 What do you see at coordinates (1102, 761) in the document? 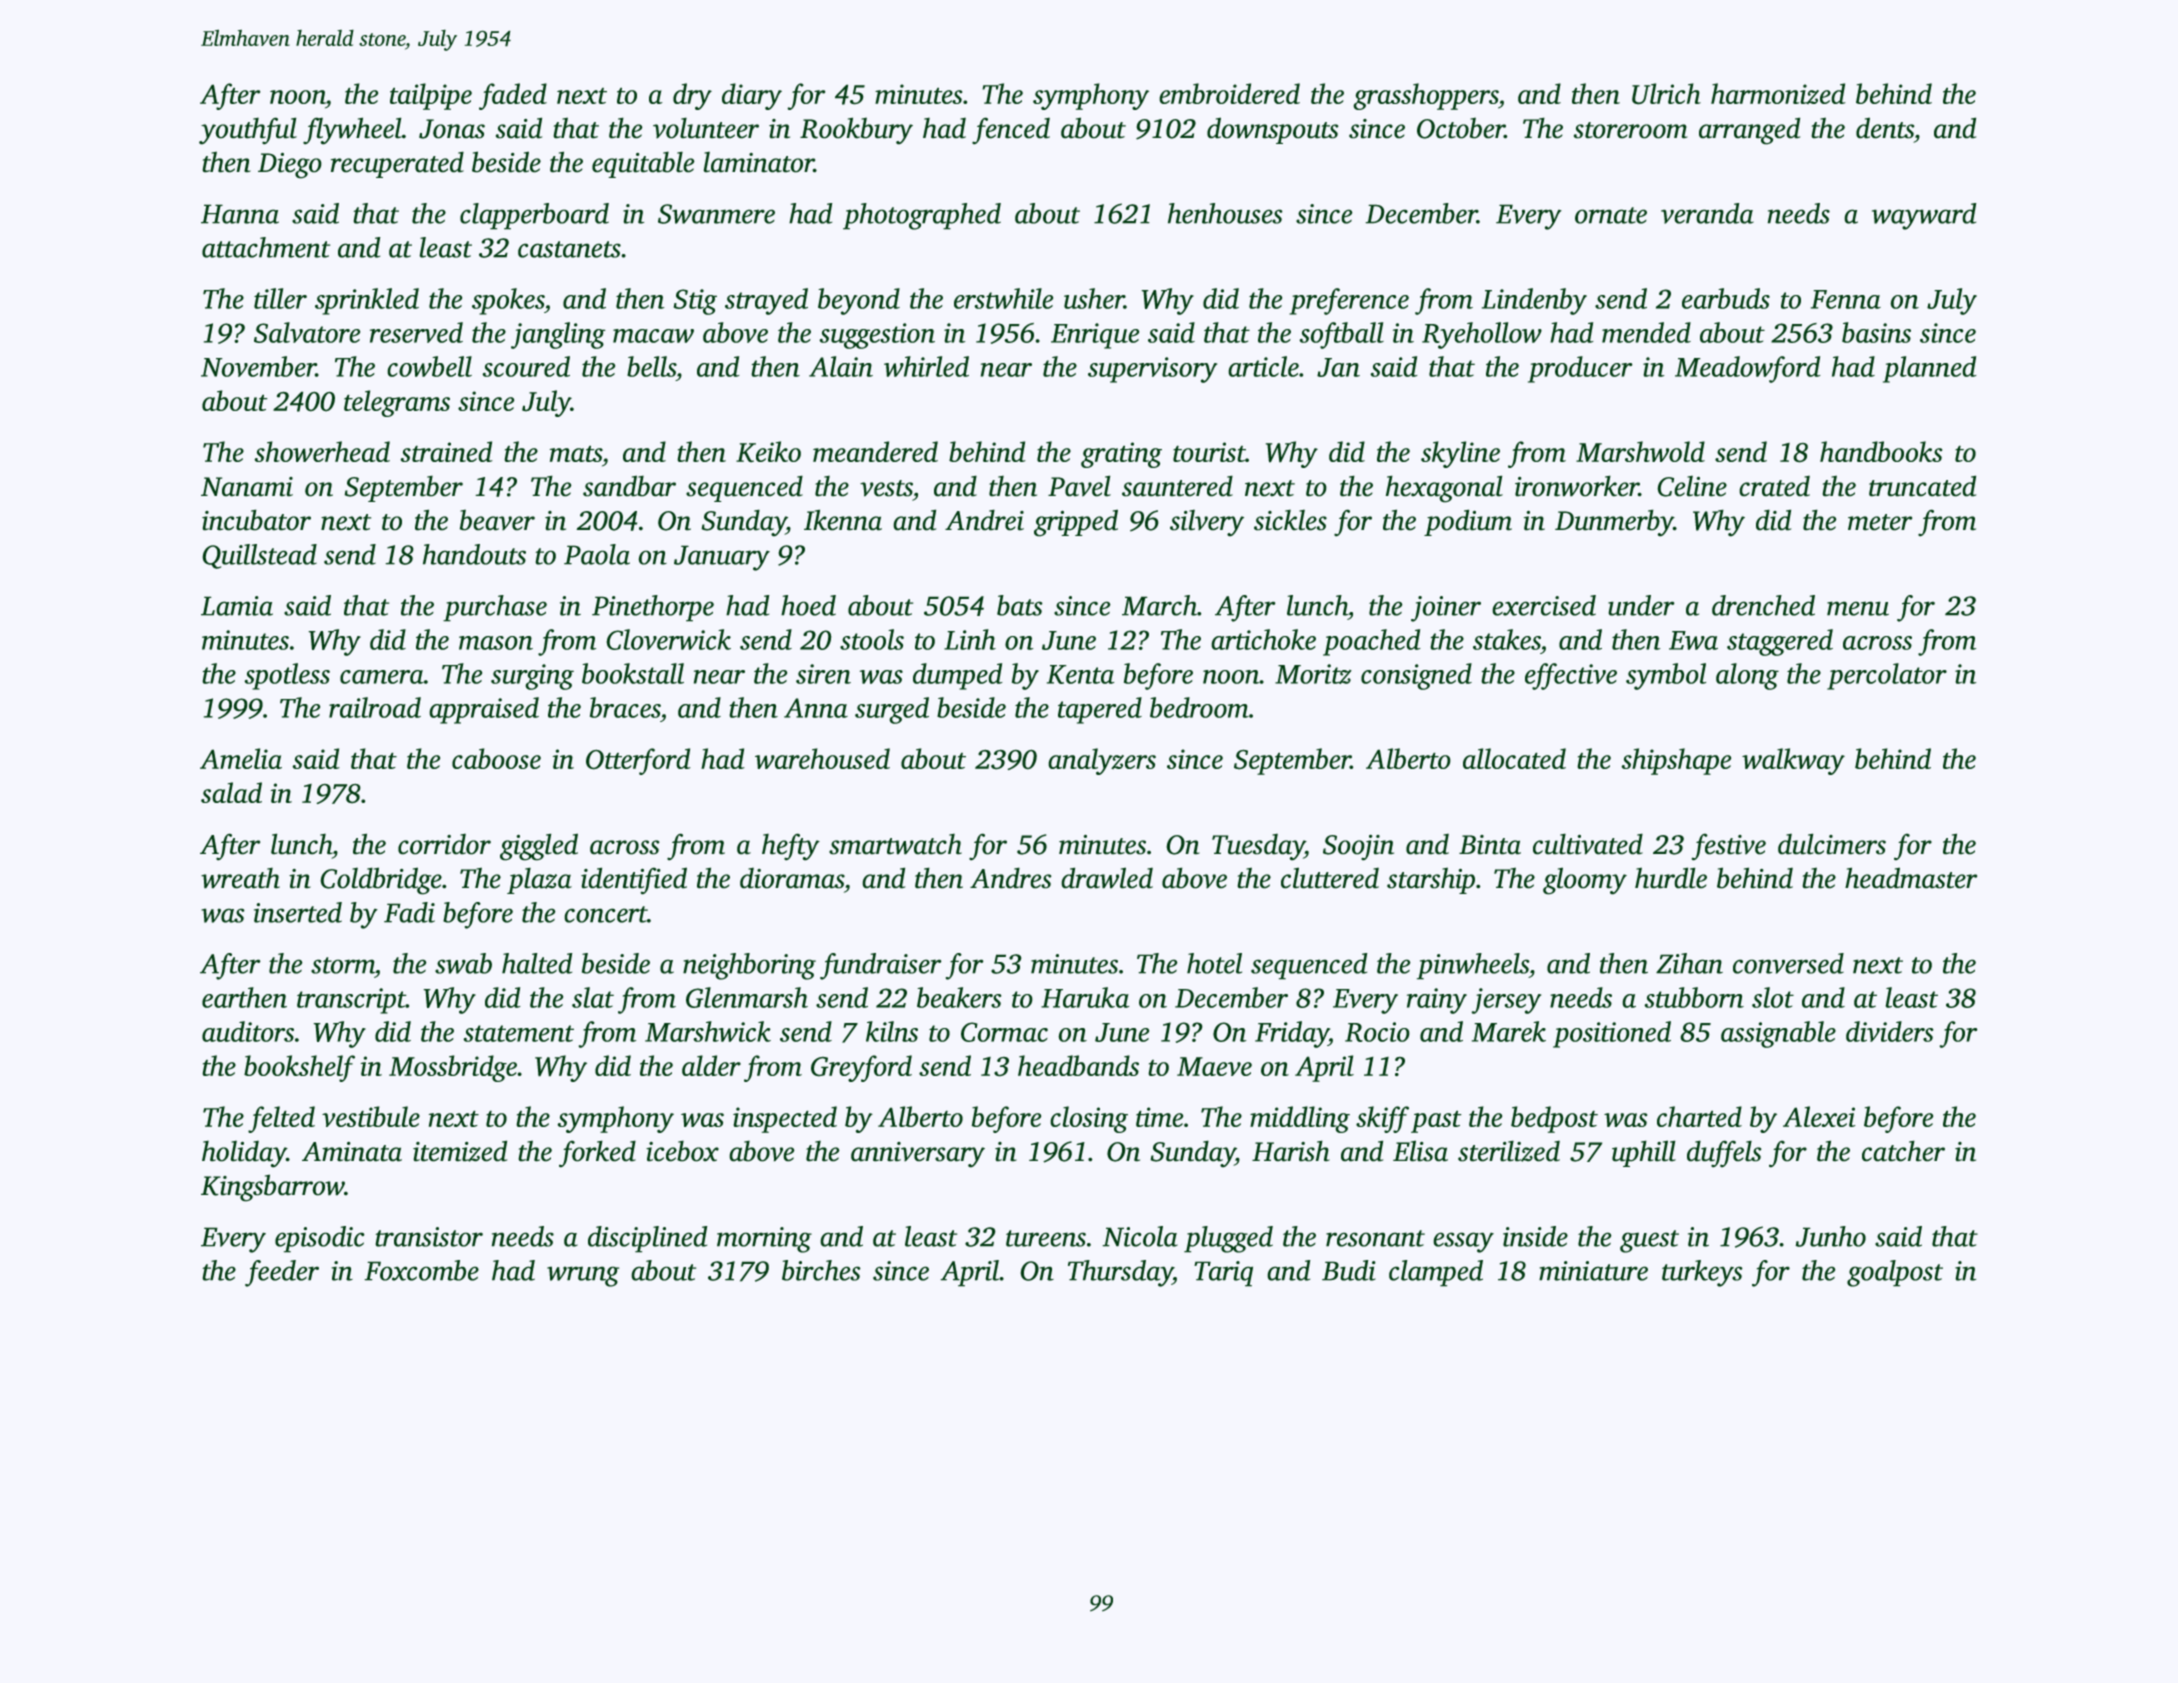
I see `analyzers` at bounding box center [1102, 761].
